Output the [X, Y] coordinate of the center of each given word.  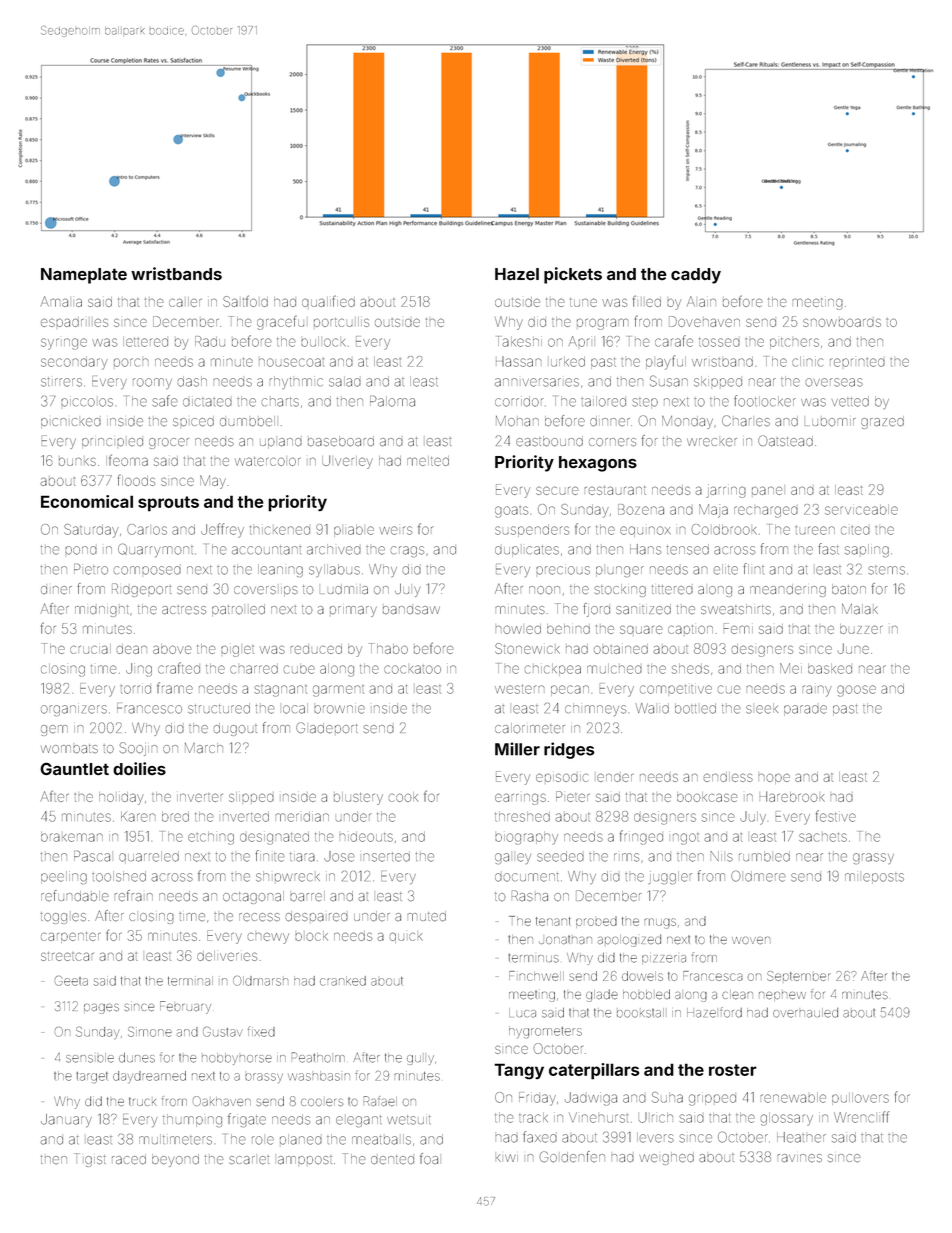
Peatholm [318, 1057]
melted [428, 461]
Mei [791, 668]
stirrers [61, 382]
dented [392, 1160]
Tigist [90, 1160]
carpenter [70, 937]
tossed [719, 342]
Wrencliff [861, 1117]
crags [407, 551]
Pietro [91, 569]
